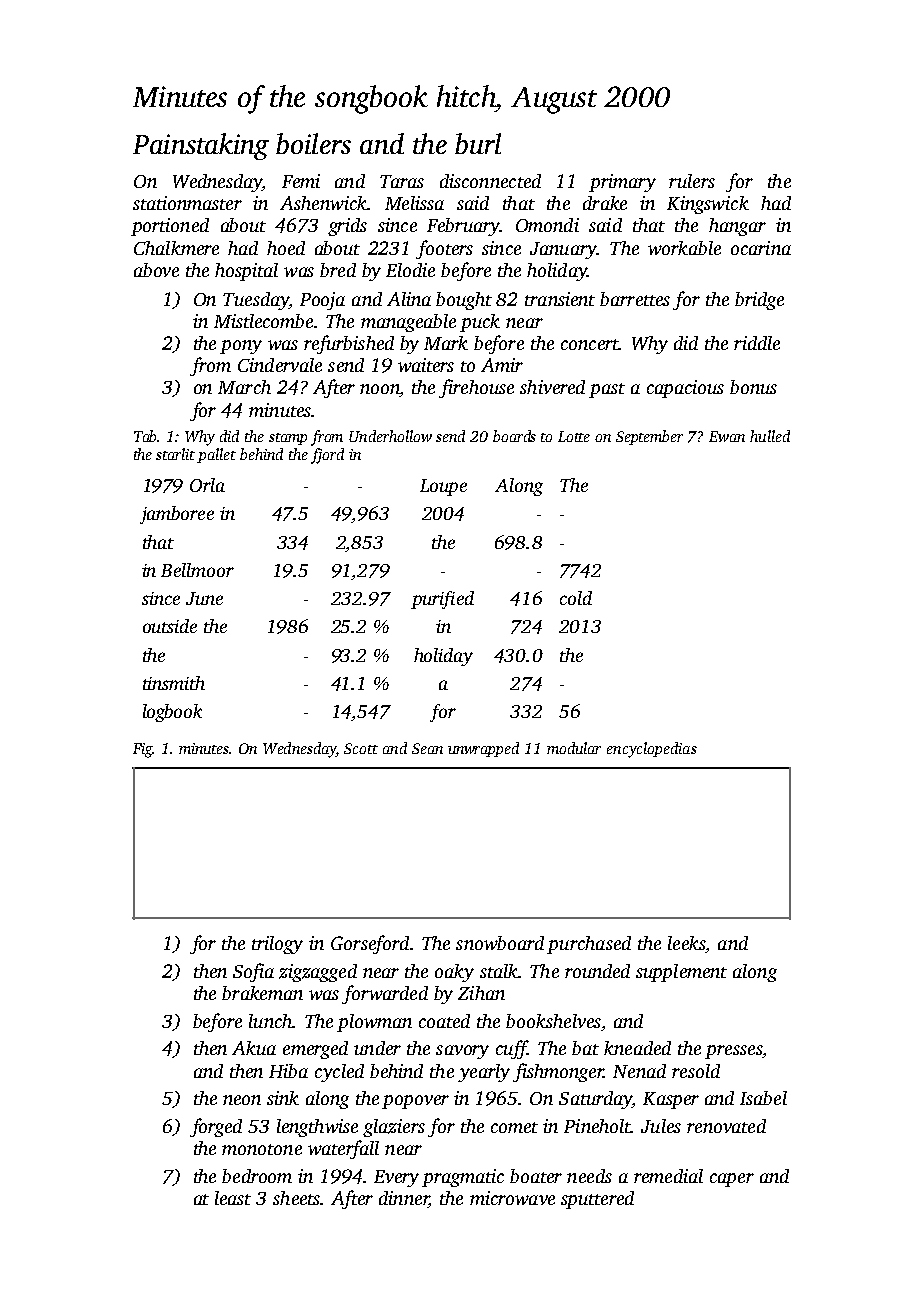 This screenshot has width=924, height=1314. What do you see at coordinates (361, 748) in the screenshot?
I see `Scott` at bounding box center [361, 748].
